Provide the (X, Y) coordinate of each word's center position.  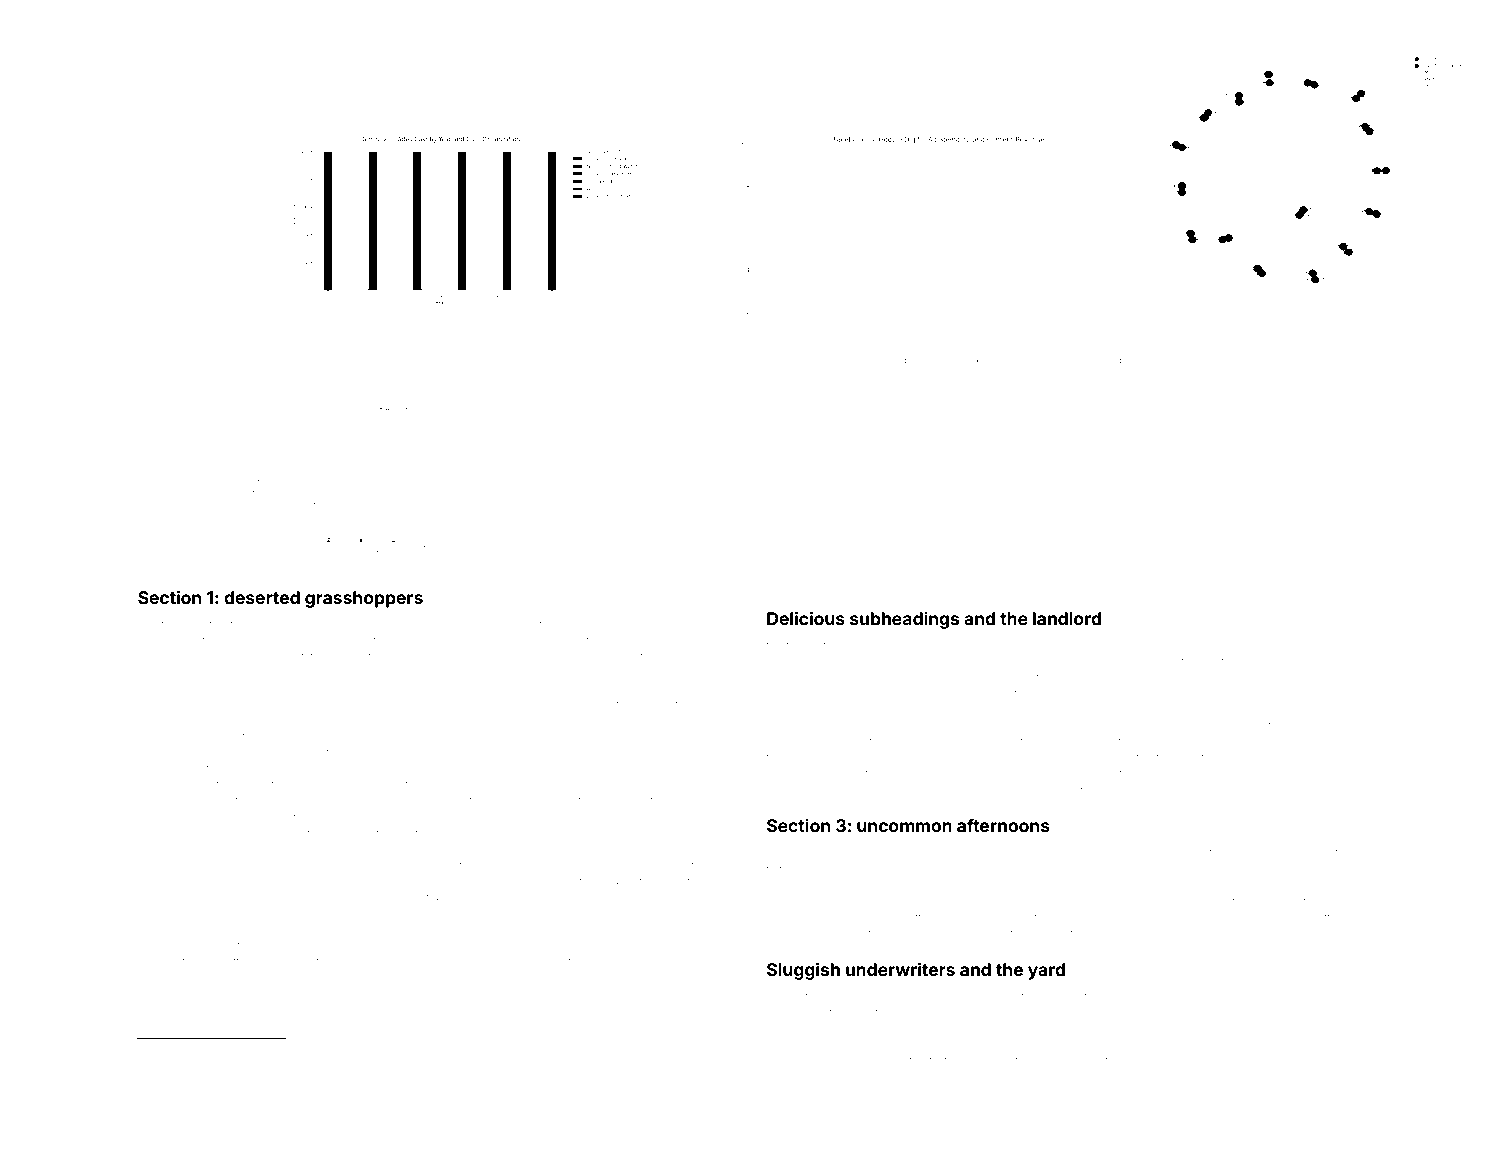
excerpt (1293, 854)
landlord (1067, 618)
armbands (580, 818)
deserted (262, 597)
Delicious (806, 618)
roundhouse (206, 882)
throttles (196, 1064)
